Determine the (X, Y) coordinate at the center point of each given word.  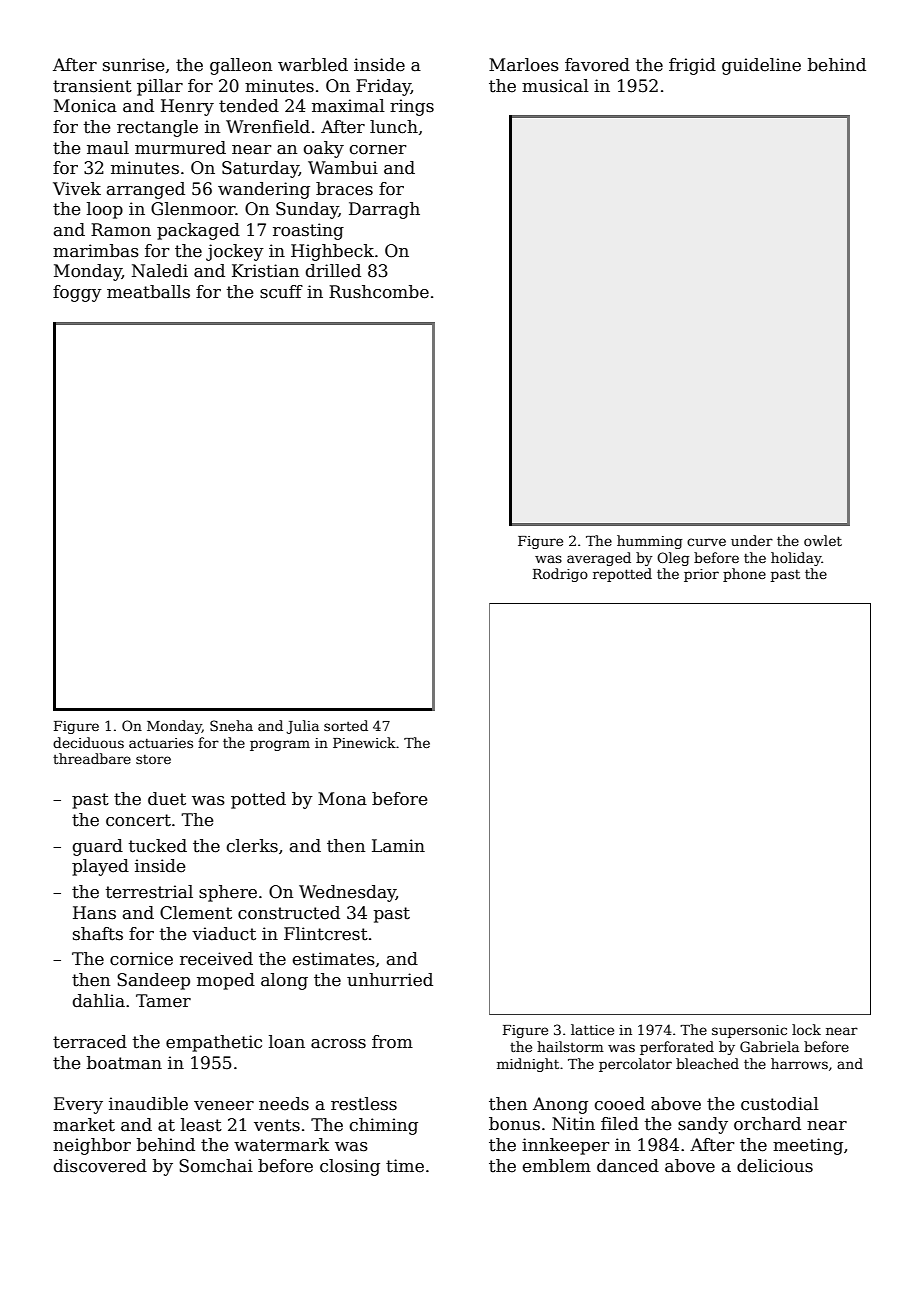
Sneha (231, 725)
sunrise (133, 65)
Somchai (216, 1166)
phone (744, 575)
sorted (346, 725)
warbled (313, 65)
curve (706, 542)
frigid (692, 66)
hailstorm (570, 1046)
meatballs (148, 292)
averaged (599, 559)
